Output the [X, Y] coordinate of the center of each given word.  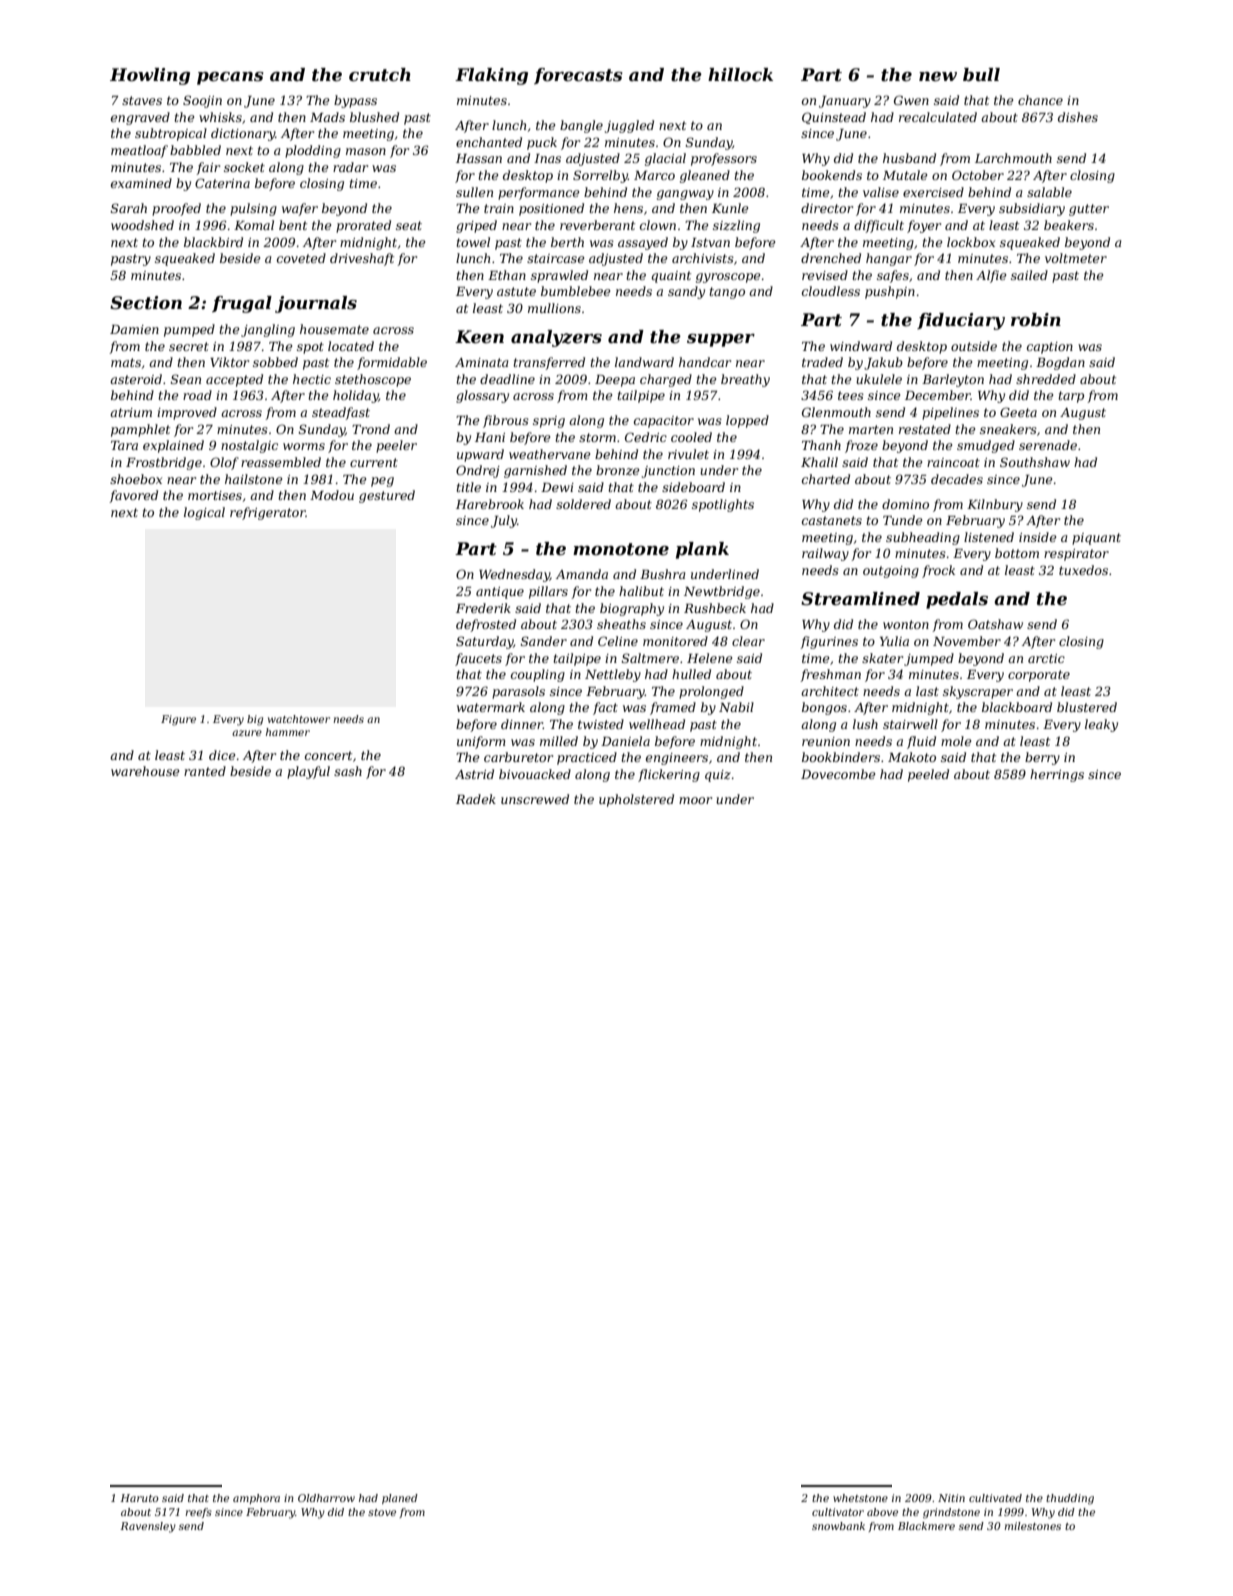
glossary [482, 396]
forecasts [578, 76]
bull [981, 75]
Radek [476, 799]
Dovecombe [838, 774]
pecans [230, 78]
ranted [205, 771]
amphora [256, 1499]
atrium [131, 412]
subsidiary [1032, 209]
